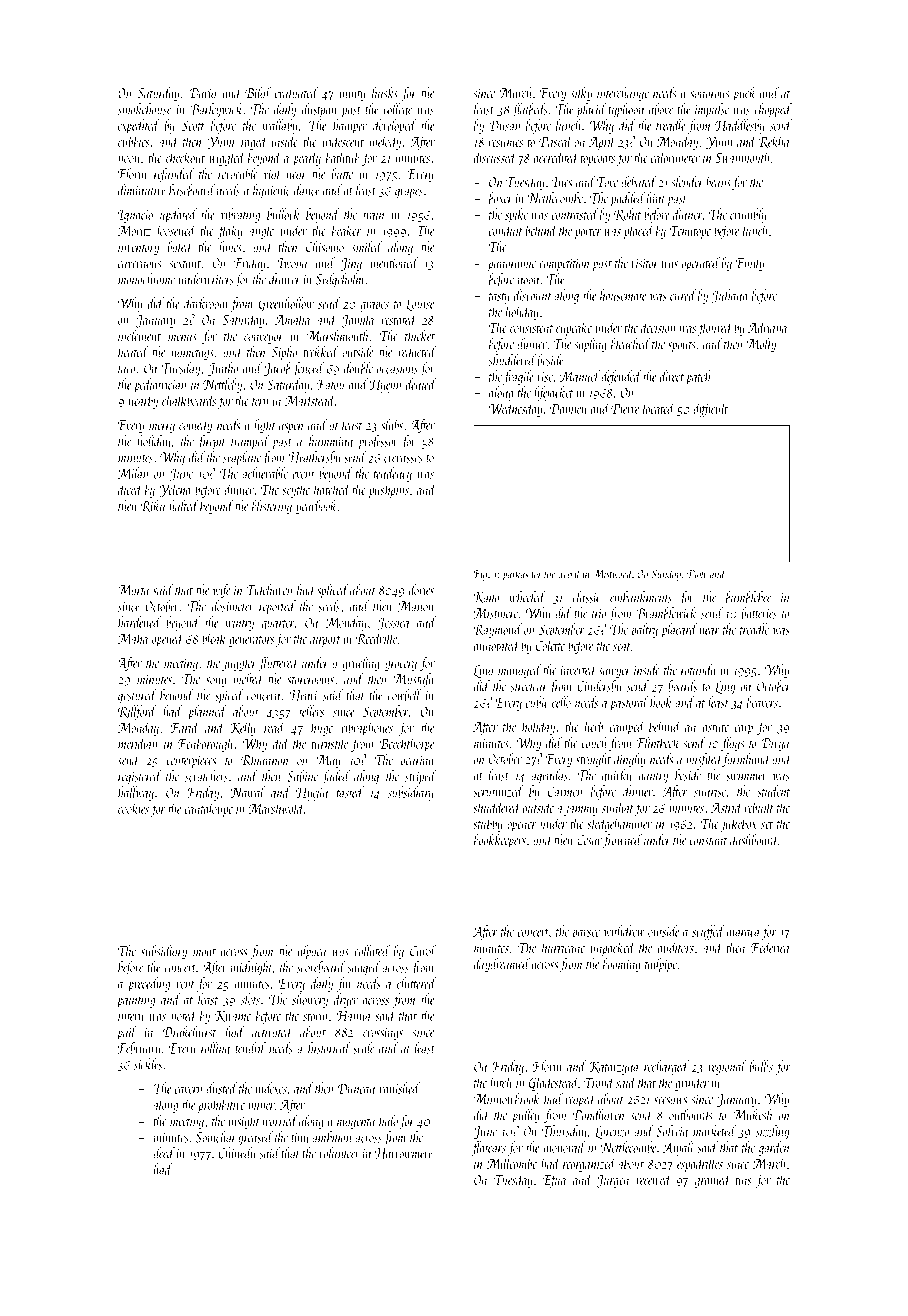 The image size is (908, 1316). I want to click on jukebox, so click(738, 824).
